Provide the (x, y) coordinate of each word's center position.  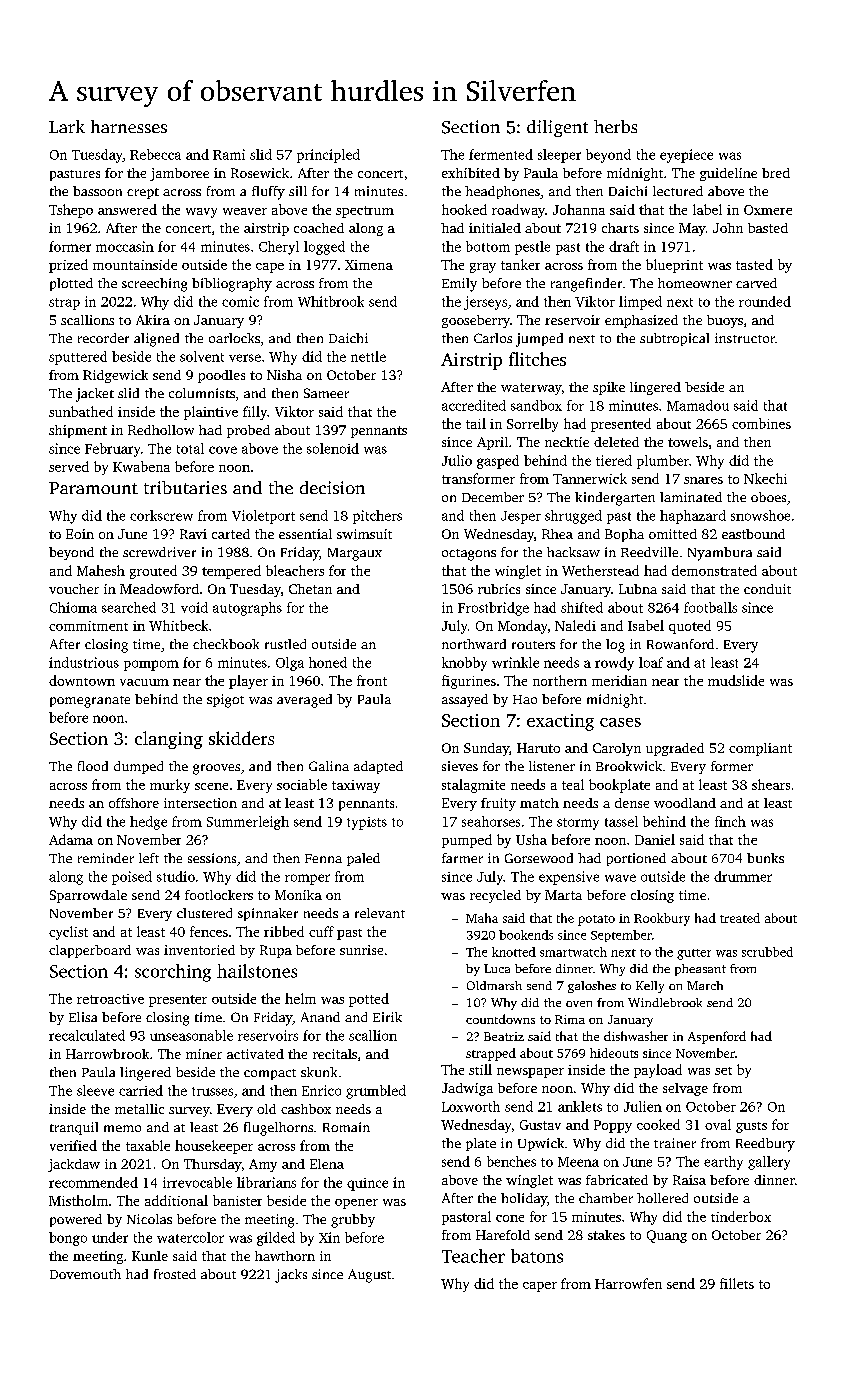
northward (474, 644)
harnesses (129, 126)
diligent (557, 128)
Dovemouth (85, 1274)
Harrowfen (628, 1283)
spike (609, 388)
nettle (368, 356)
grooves (216, 769)
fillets (737, 1283)
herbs (615, 126)
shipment (78, 431)
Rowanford (680, 644)
